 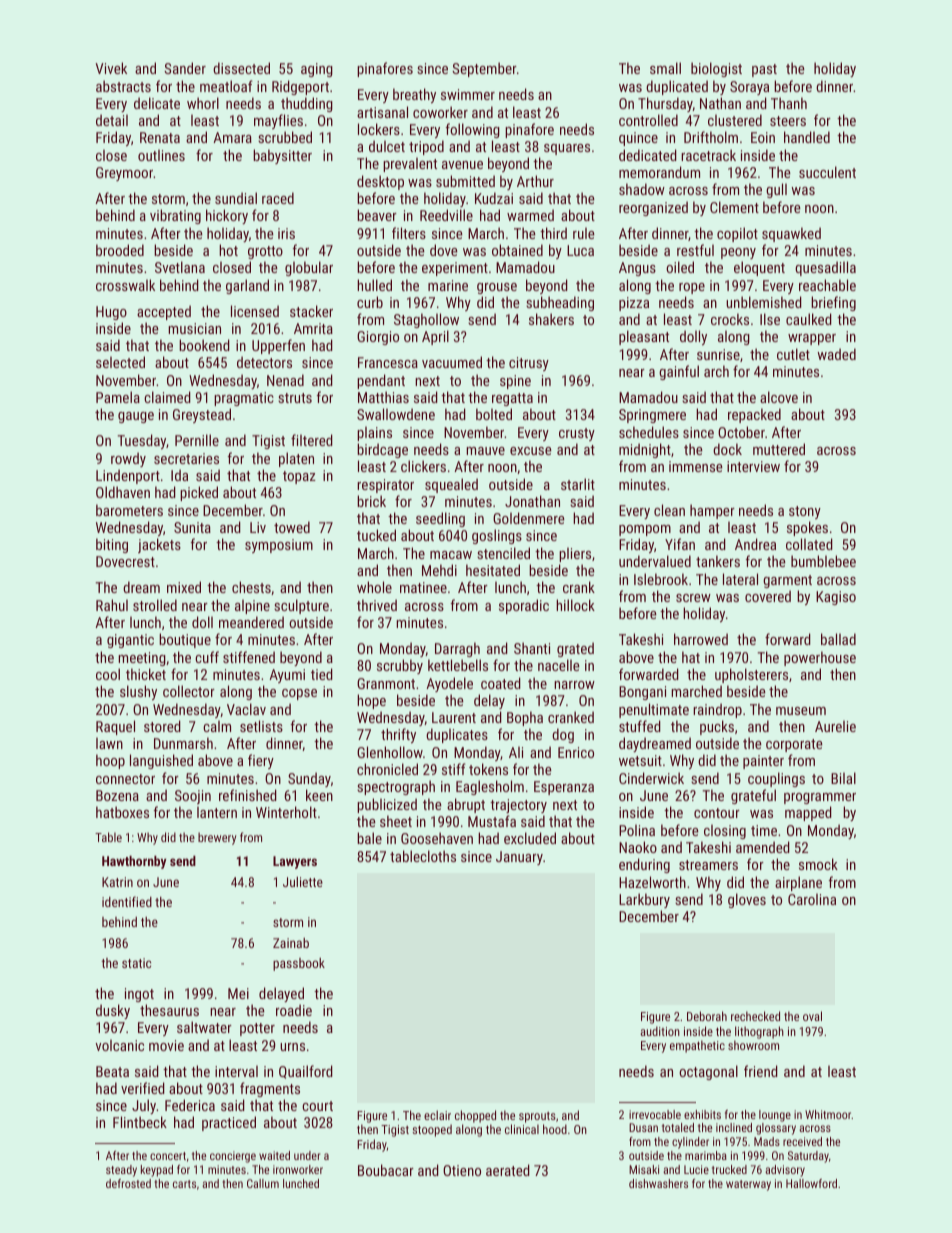 I want to click on barometers, so click(x=129, y=510).
